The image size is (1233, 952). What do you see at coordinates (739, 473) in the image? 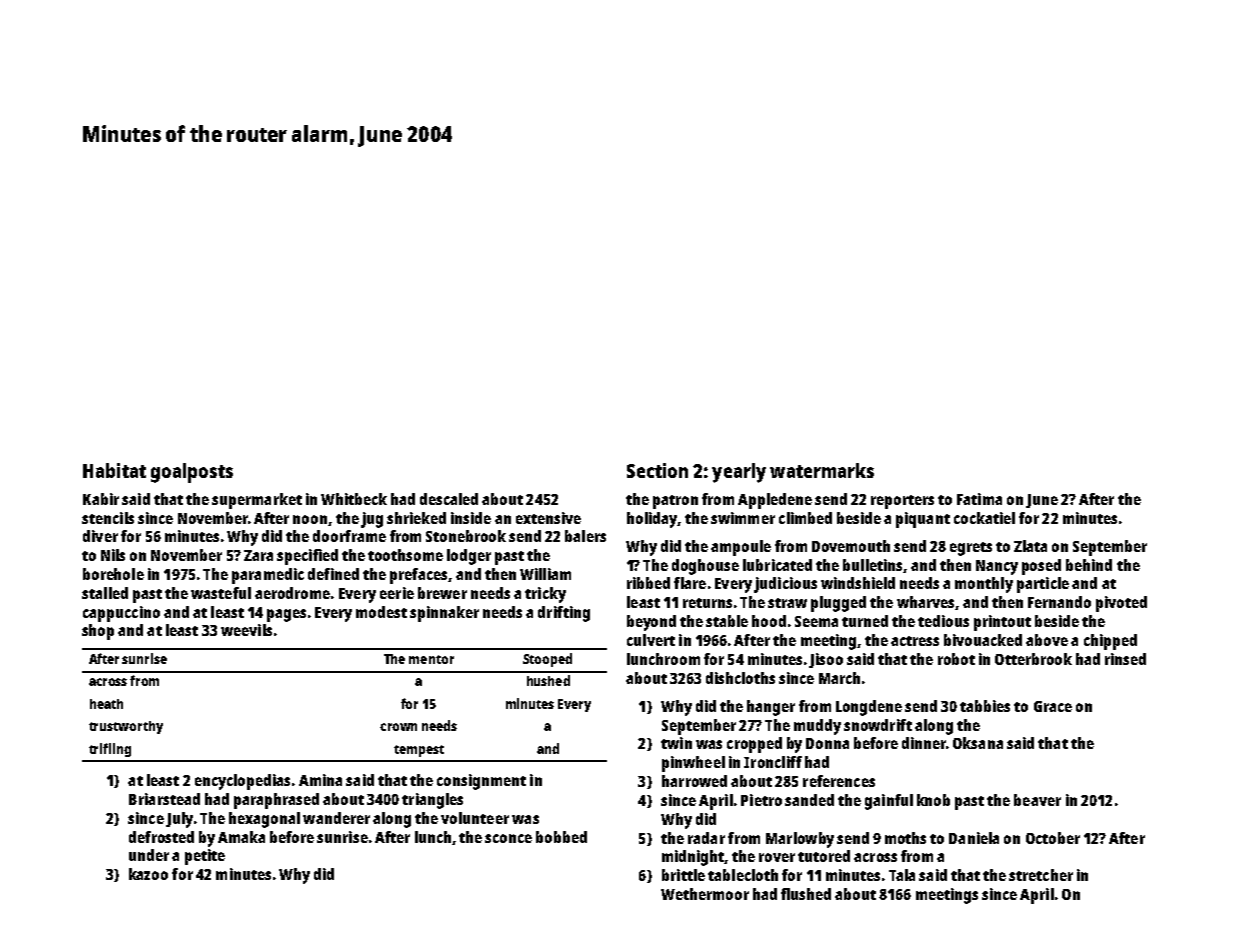
I see `yearly` at bounding box center [739, 473].
